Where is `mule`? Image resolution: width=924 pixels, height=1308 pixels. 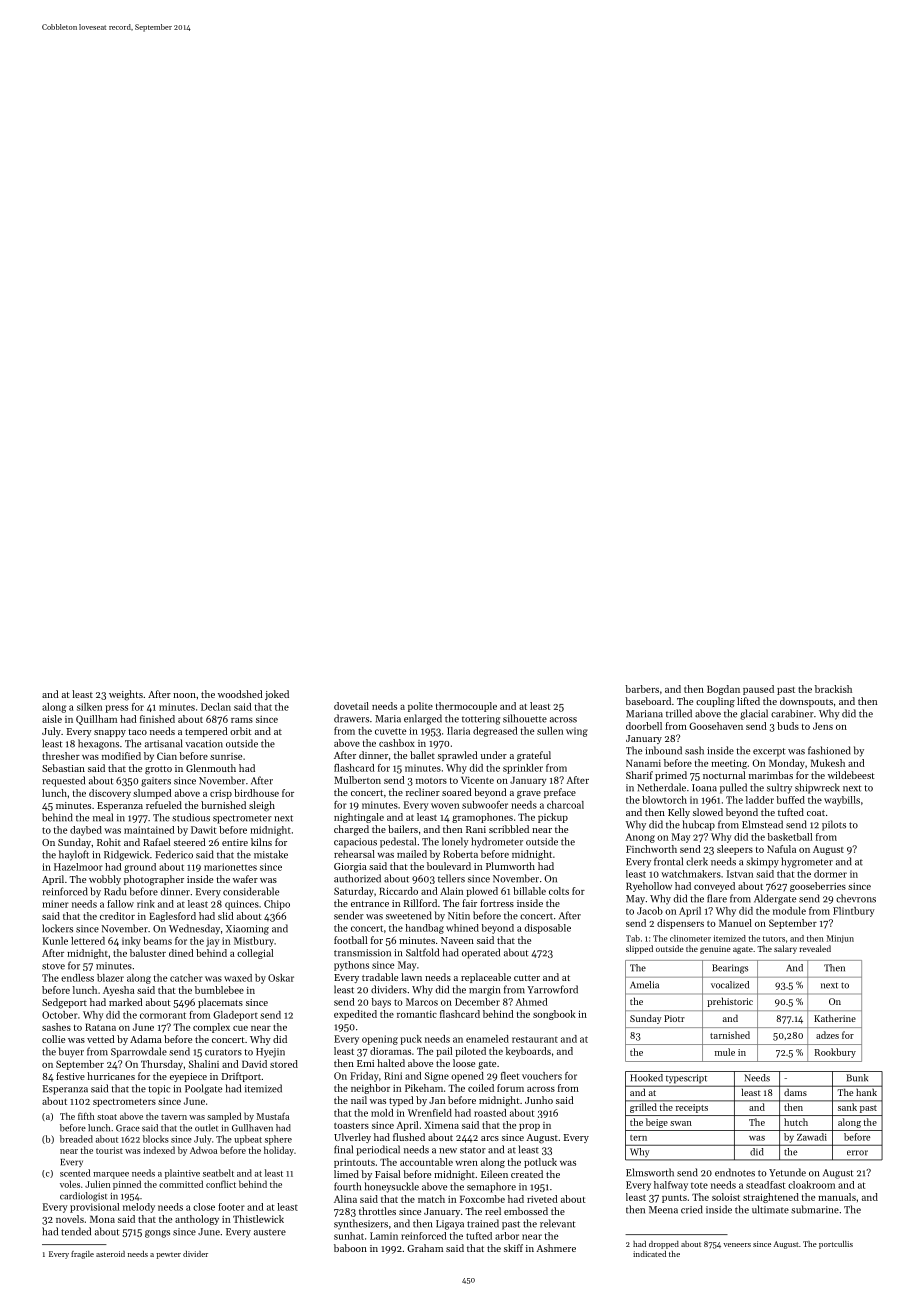 mule is located at coordinates (725, 1052).
